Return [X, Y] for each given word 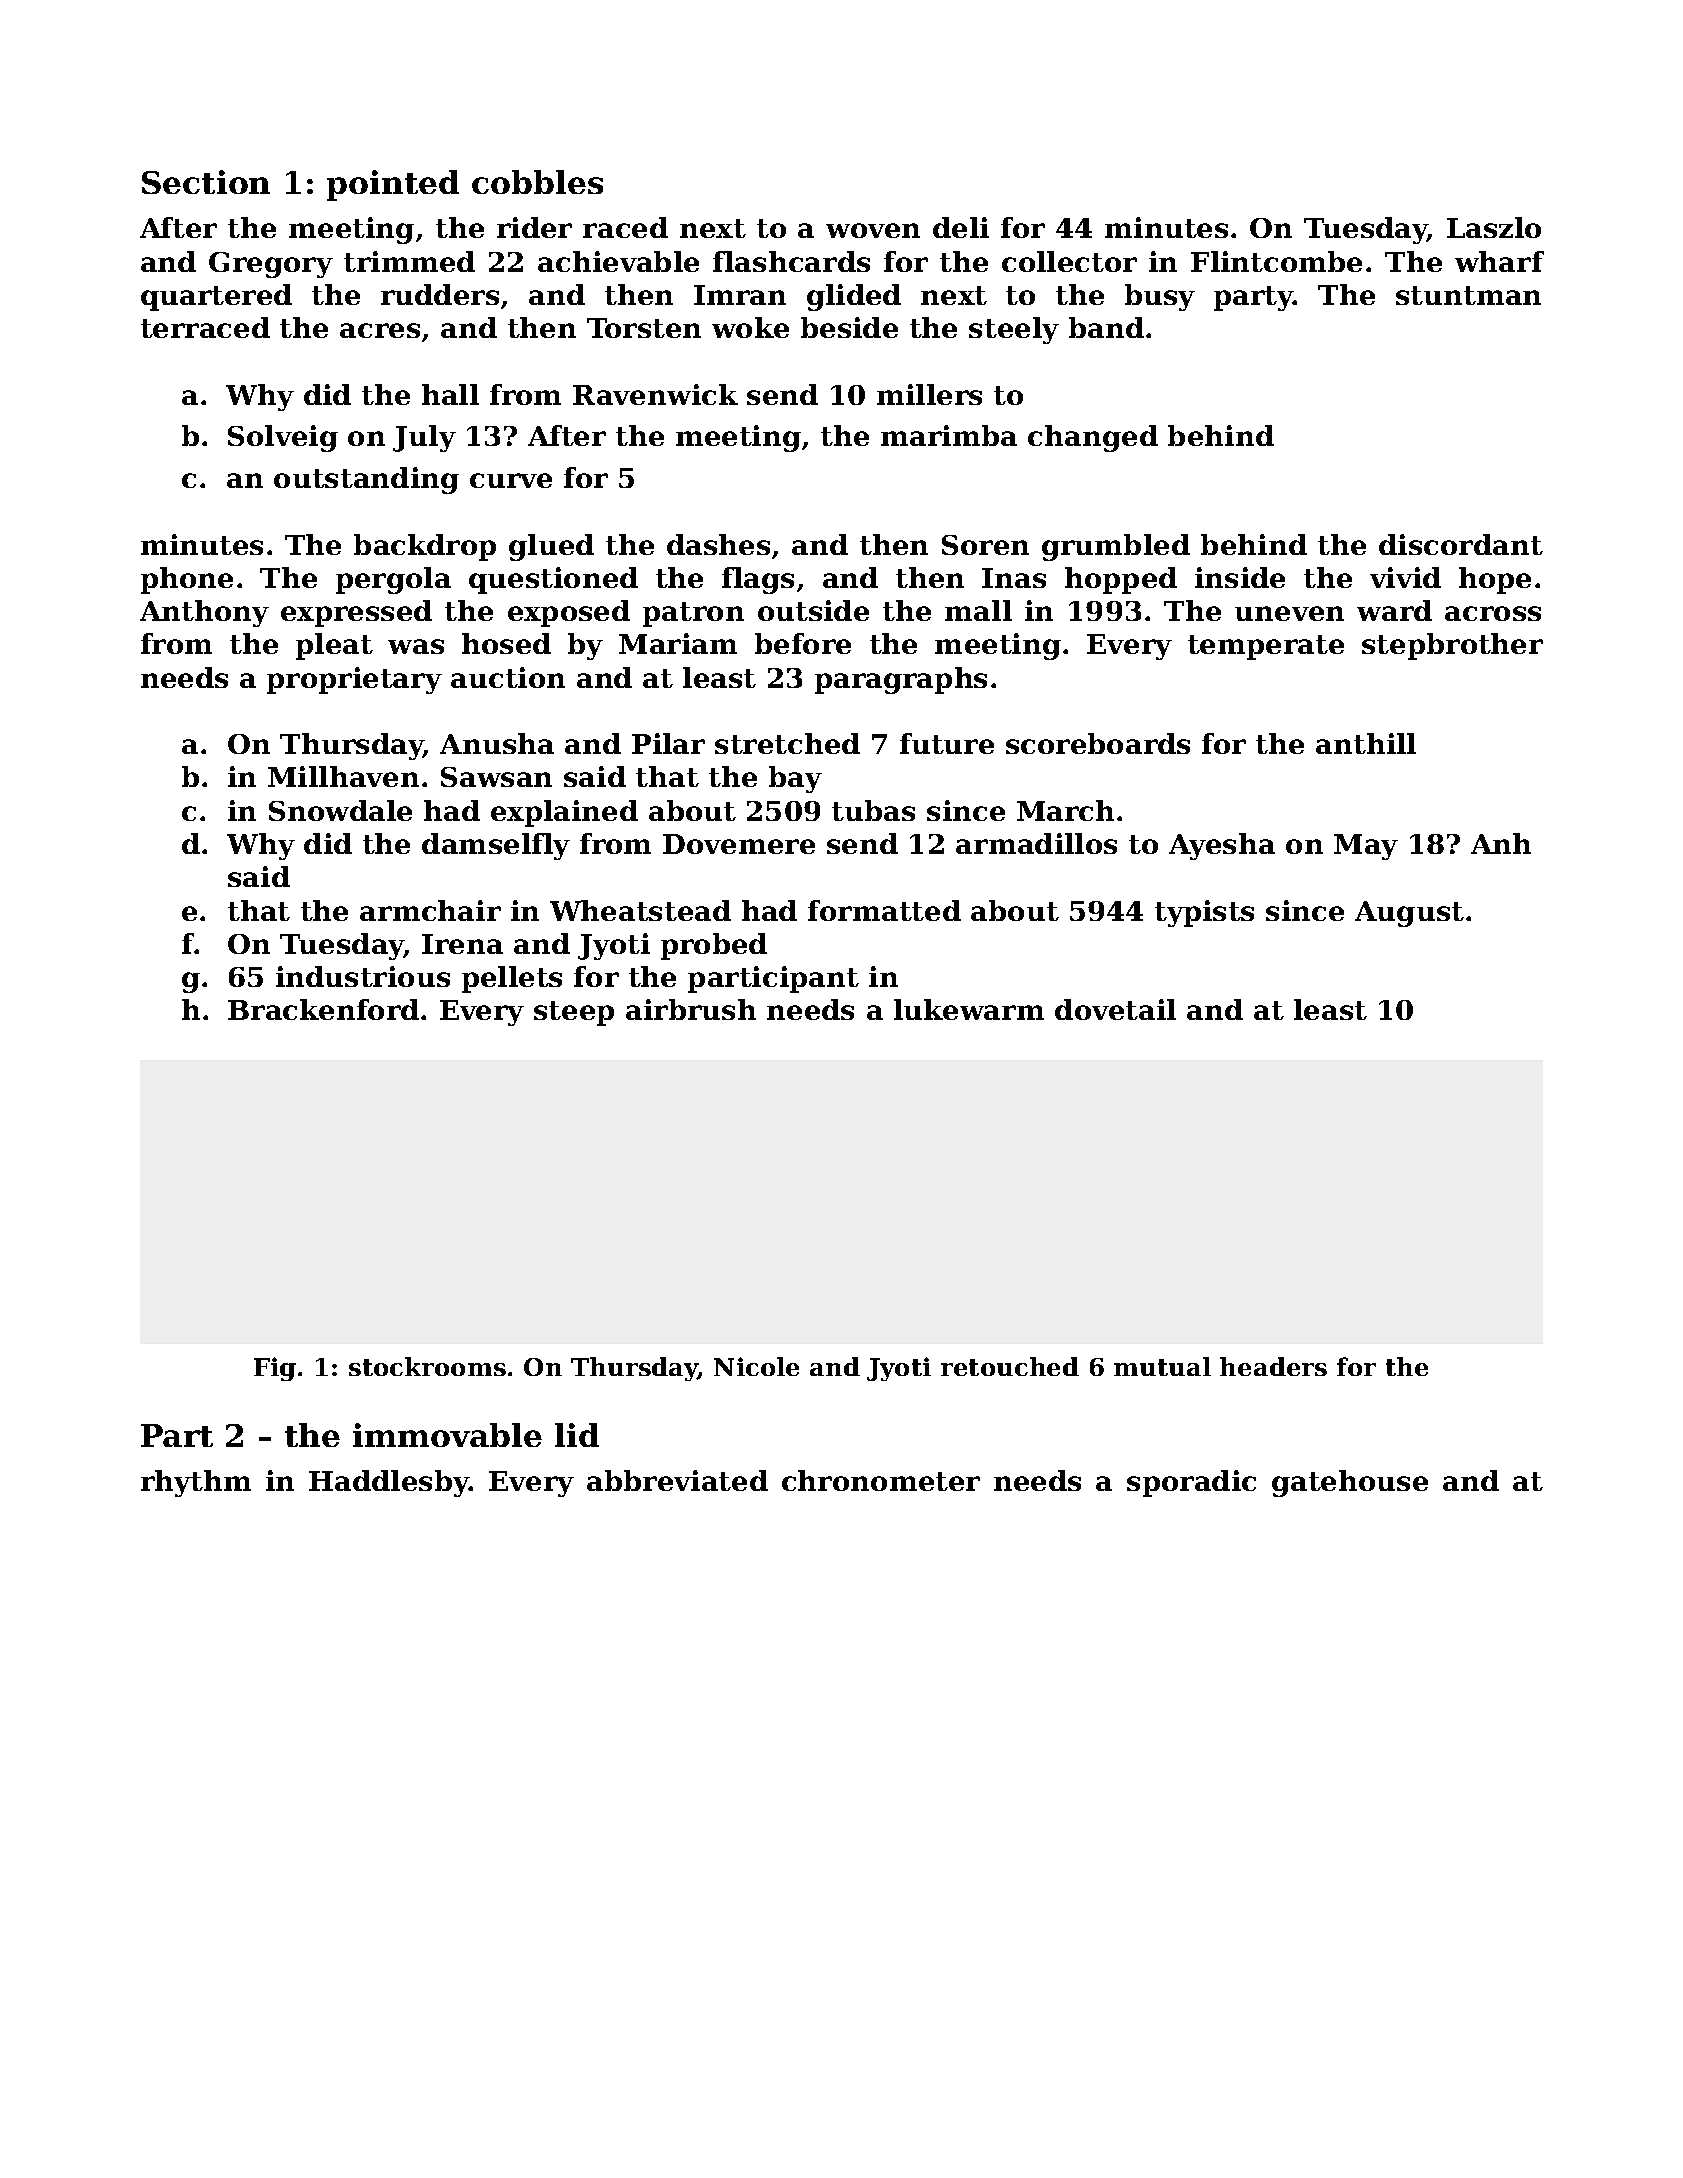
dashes [718, 544]
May [1366, 847]
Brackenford [323, 1009]
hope [1495, 580]
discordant [1461, 544]
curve [511, 480]
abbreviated [677, 1480]
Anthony [204, 613]
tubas [873, 810]
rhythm [196, 1483]
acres [380, 330]
